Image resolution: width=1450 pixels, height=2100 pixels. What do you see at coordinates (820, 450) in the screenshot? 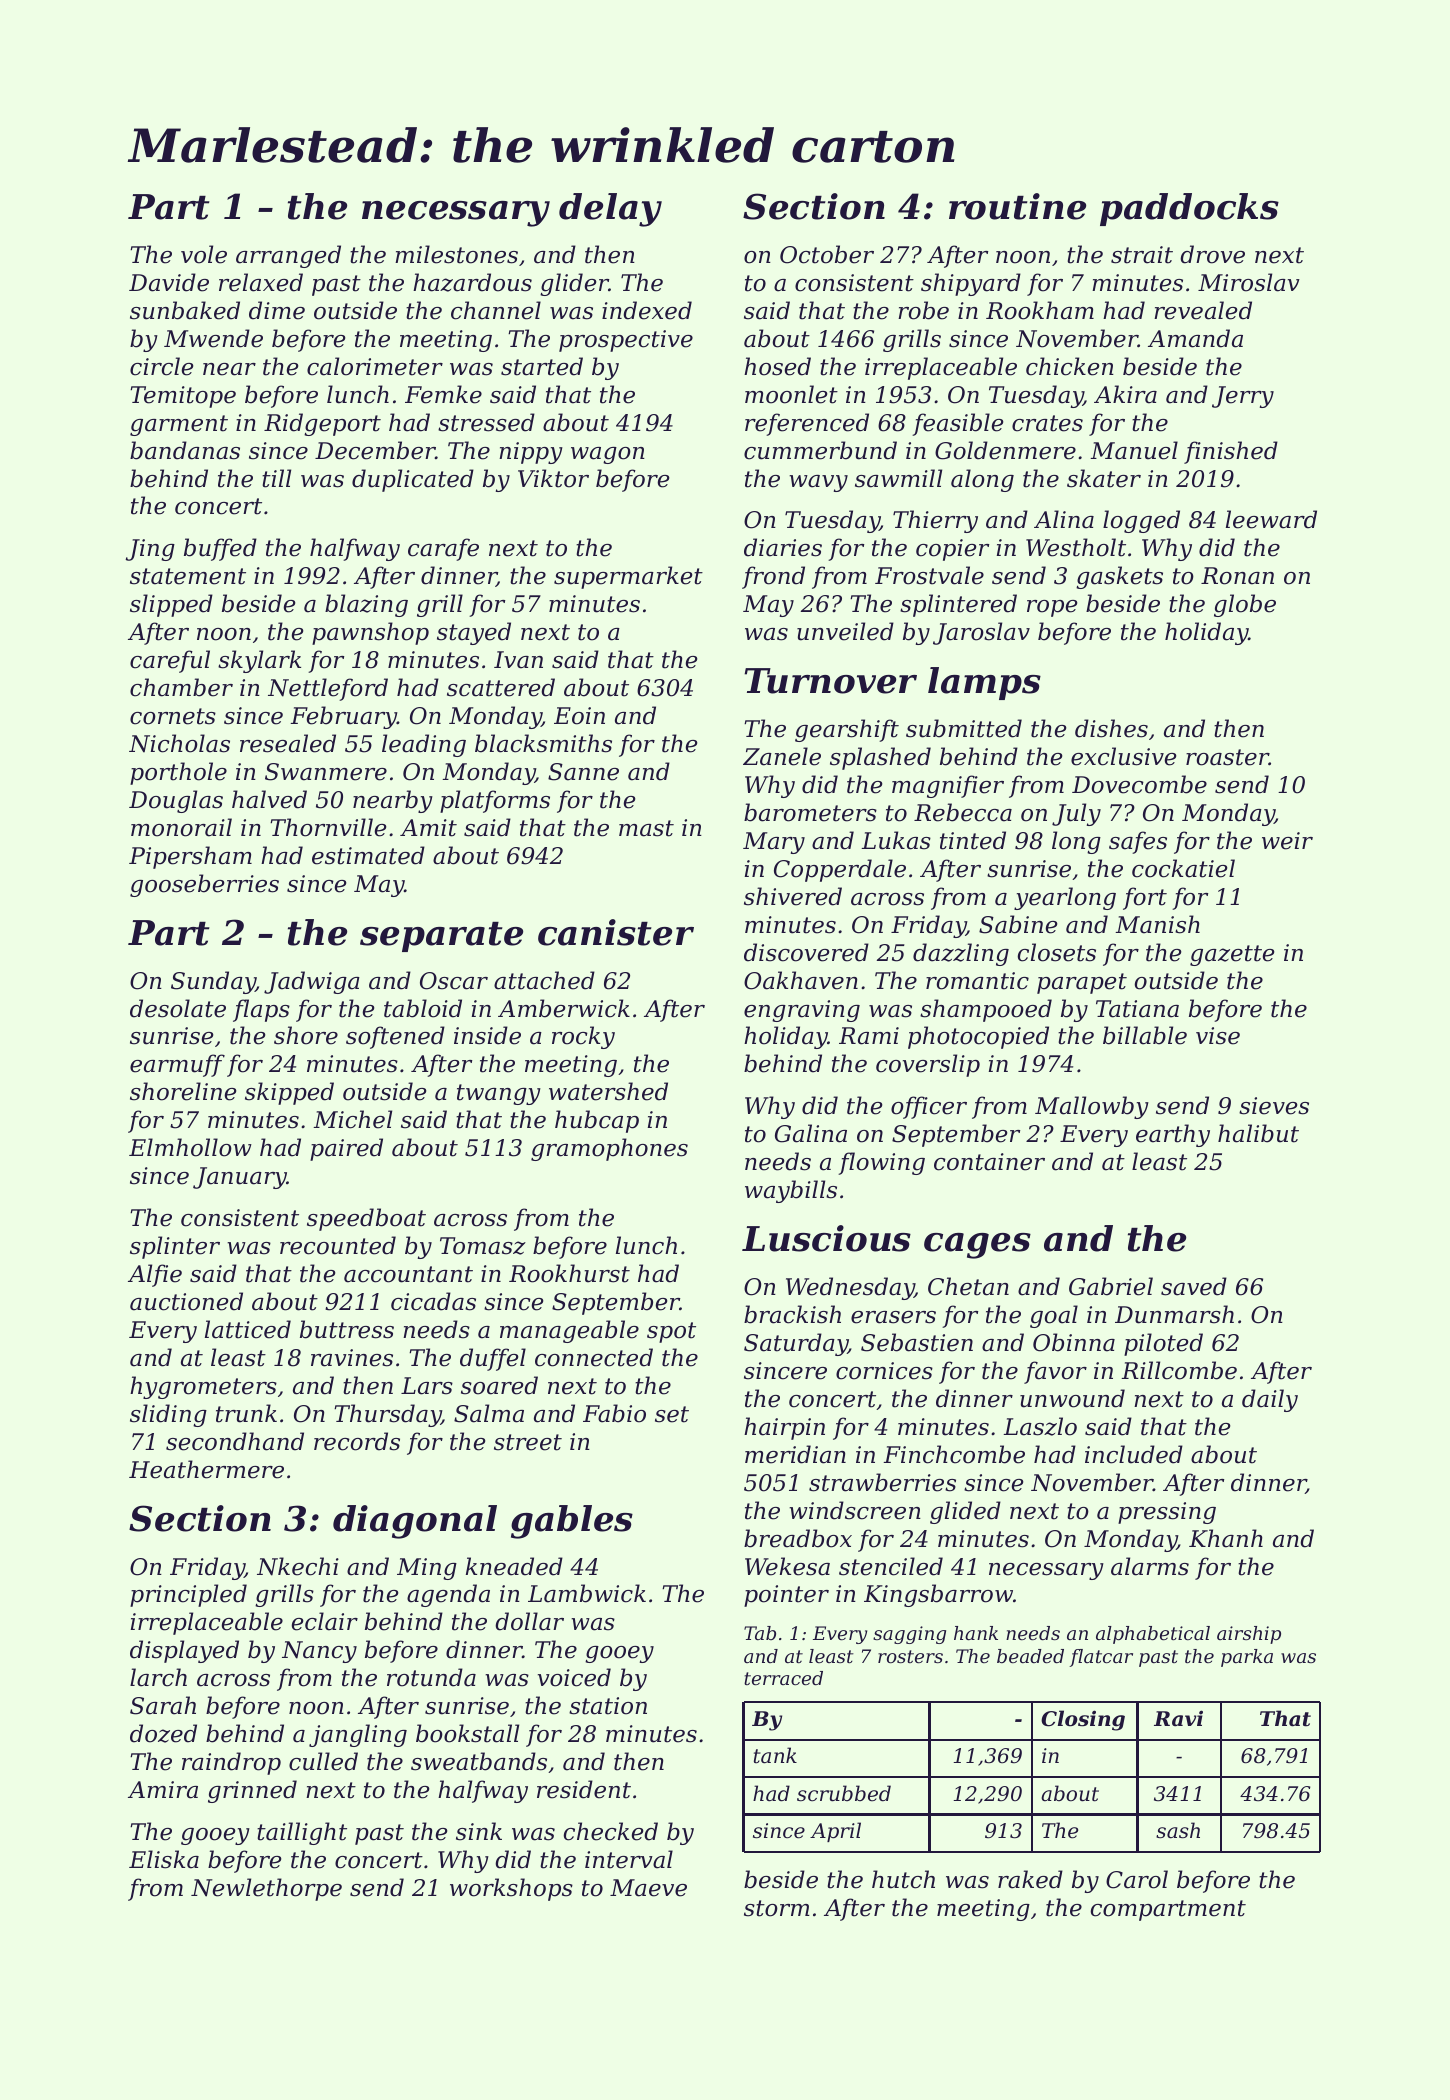
I see `cummerbund` at bounding box center [820, 450].
